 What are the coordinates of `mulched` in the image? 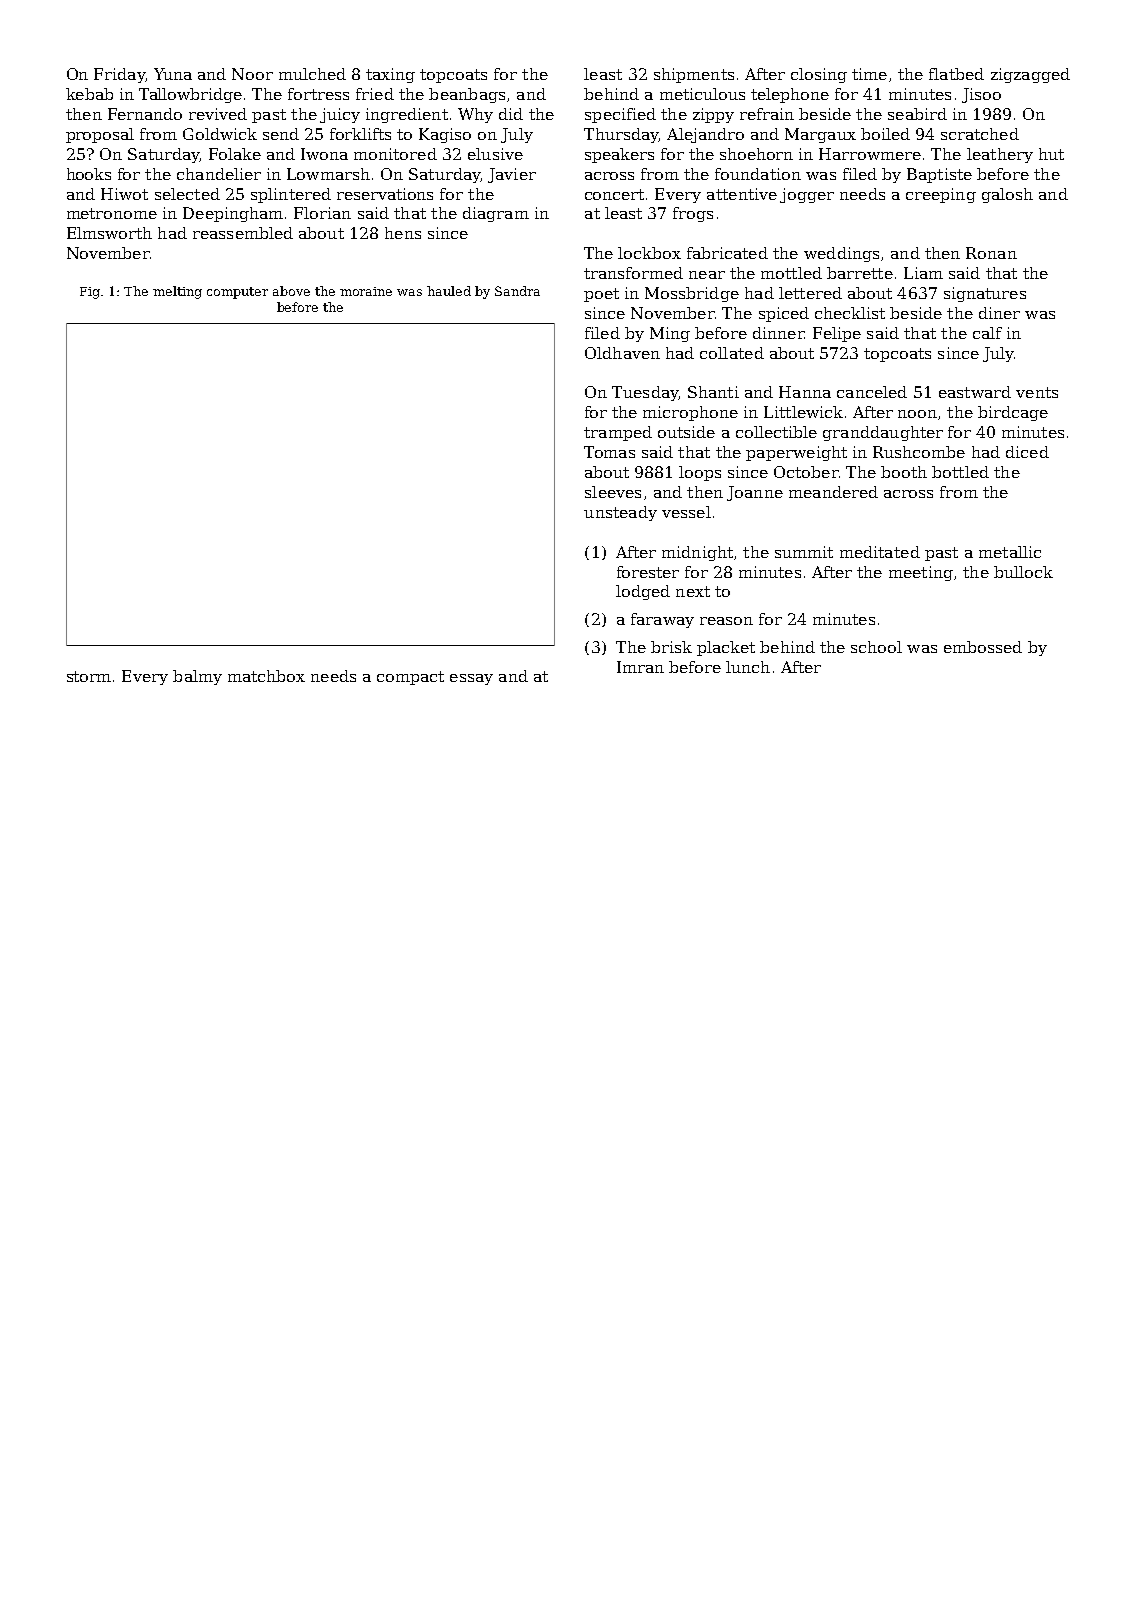 It's located at (312, 74).
